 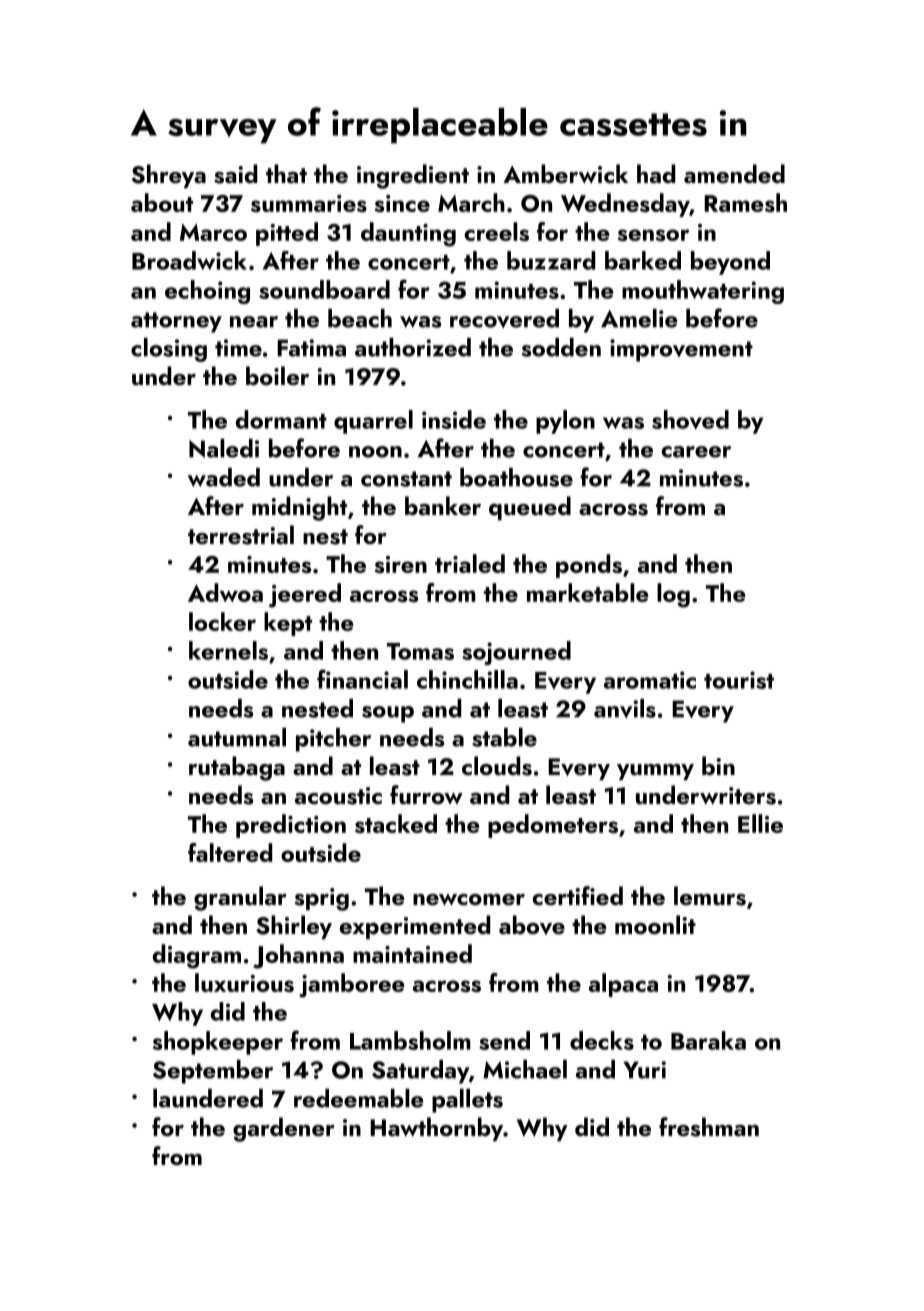 What do you see at coordinates (696, 452) in the document?
I see `career` at bounding box center [696, 452].
